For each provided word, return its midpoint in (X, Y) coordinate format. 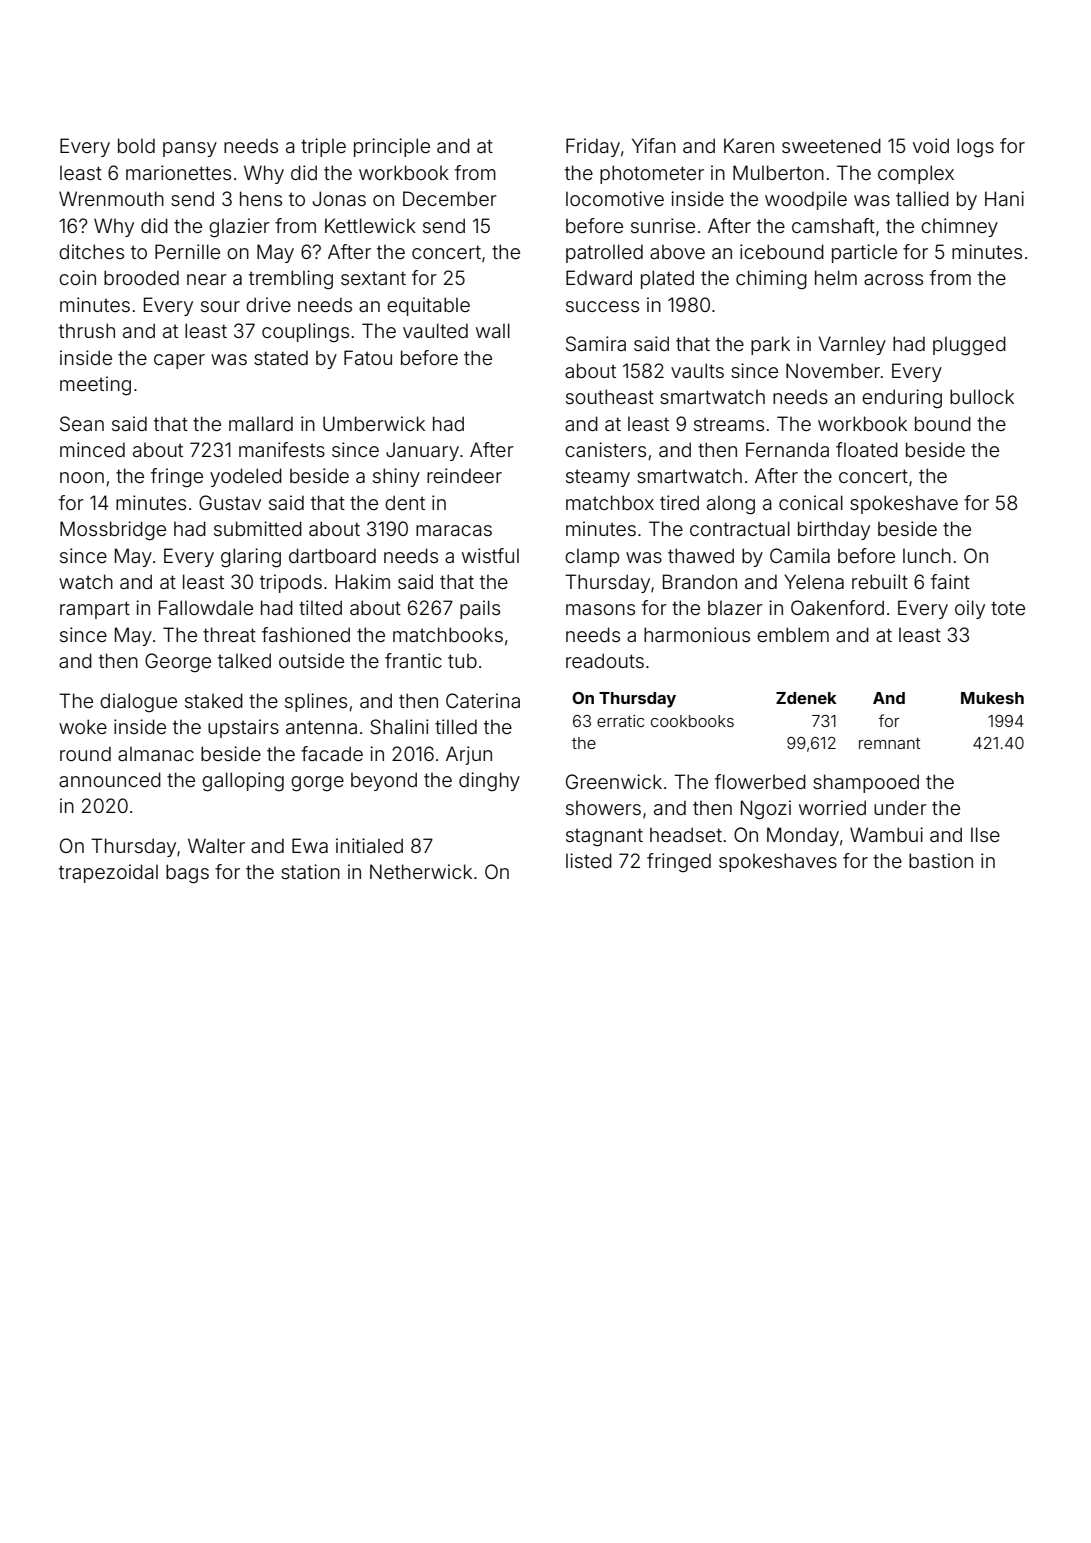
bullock (982, 396)
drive (268, 304)
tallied (922, 198)
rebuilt (880, 581)
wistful (490, 555)
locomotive (615, 198)
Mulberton (778, 172)
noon (82, 477)
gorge (317, 784)
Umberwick (374, 423)
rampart (95, 610)
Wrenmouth (111, 198)
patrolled (604, 253)
